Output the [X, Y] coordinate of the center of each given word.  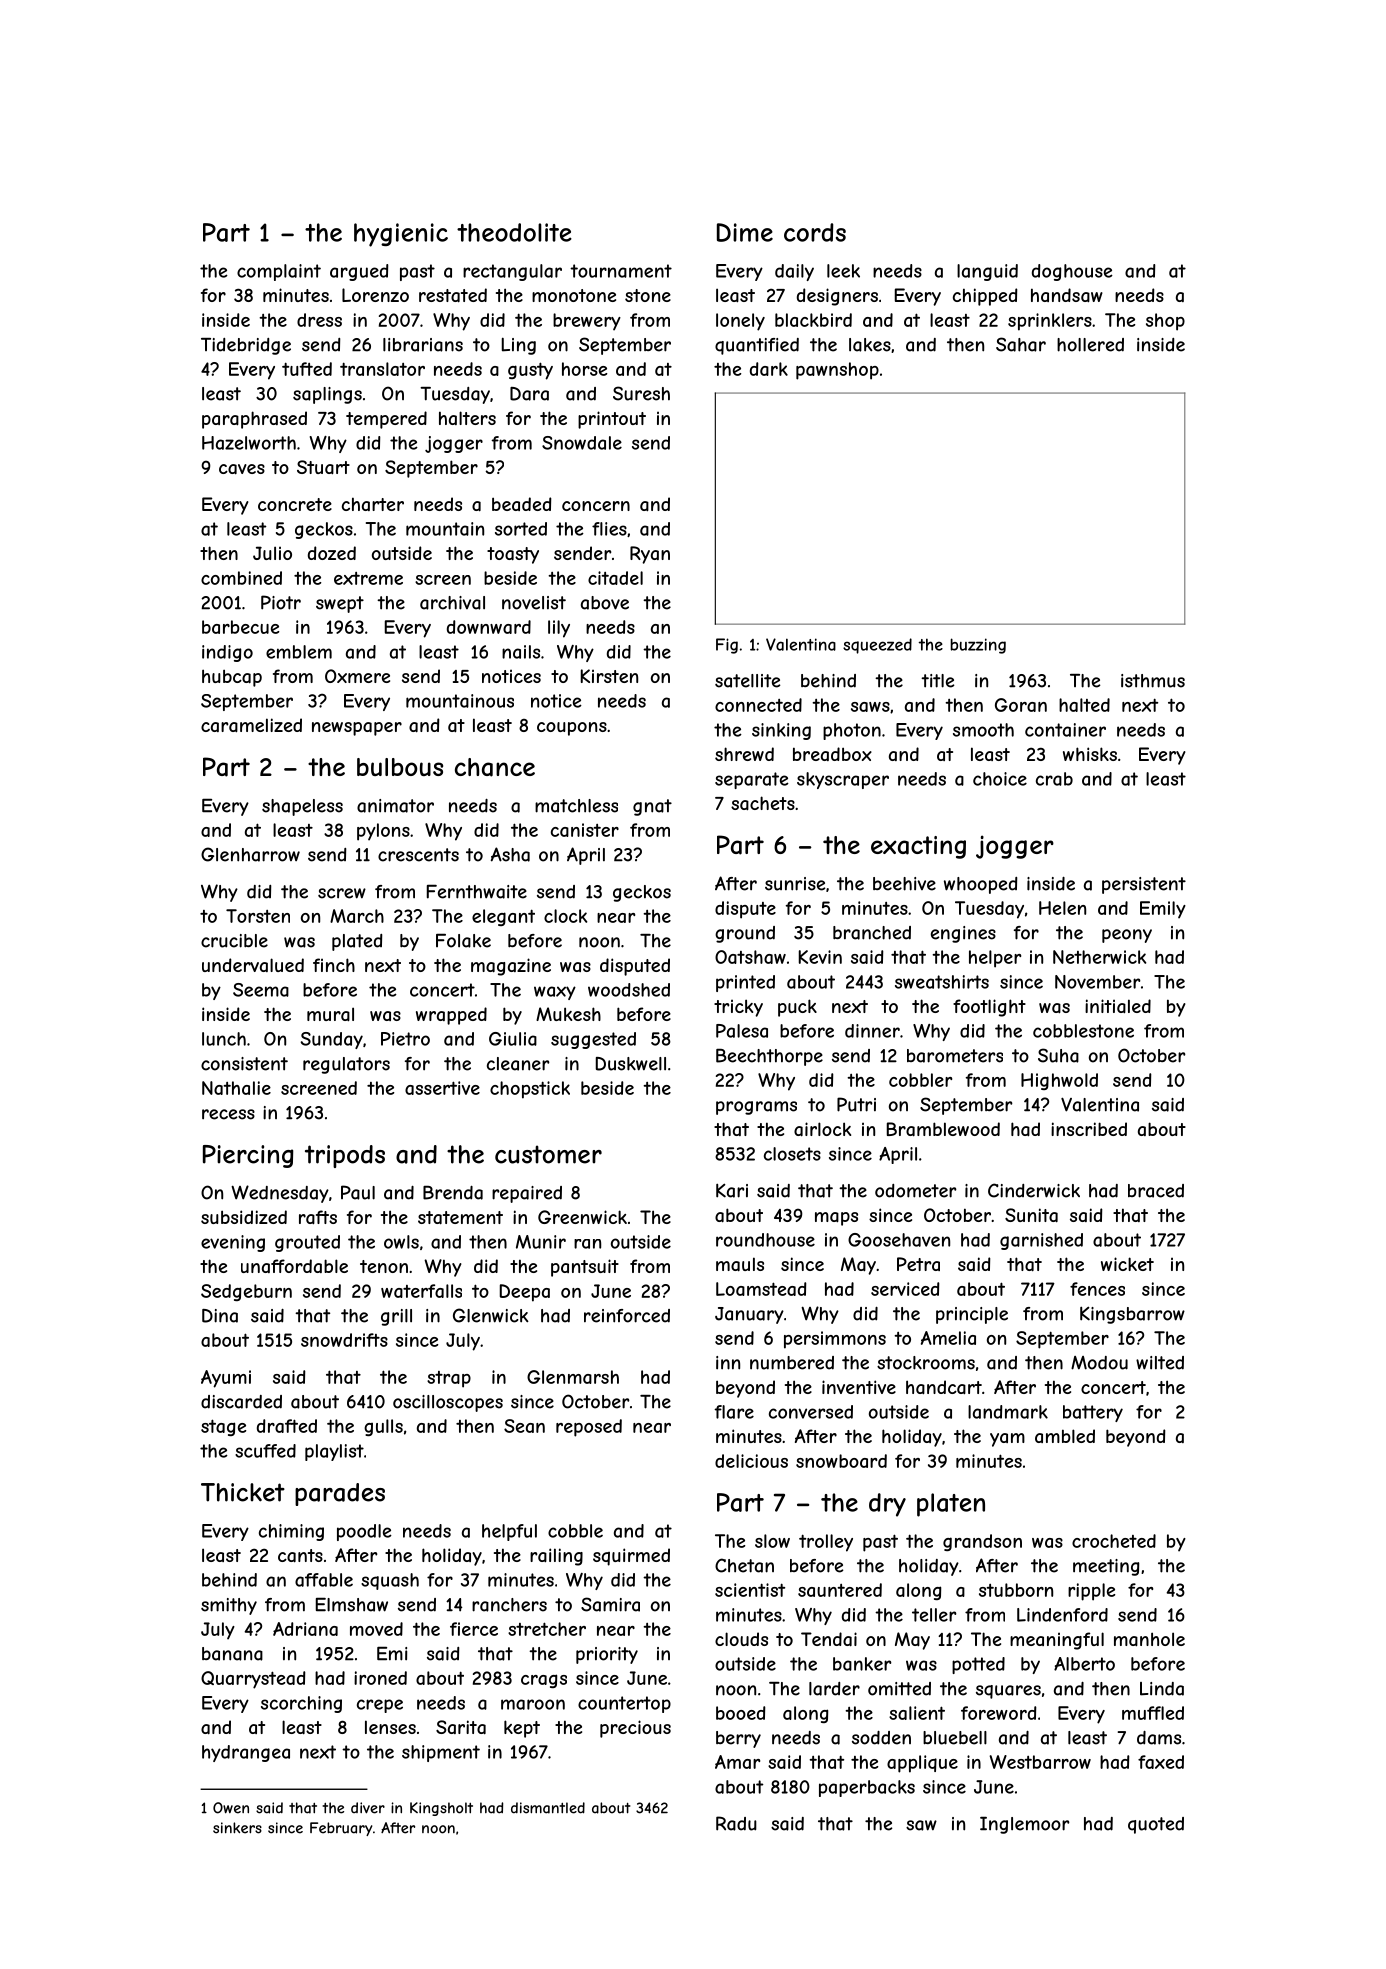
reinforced [627, 1316]
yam [1007, 1440]
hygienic [401, 235]
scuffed [265, 1451]
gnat [652, 807]
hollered [1090, 345]
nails [521, 652]
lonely [740, 322]
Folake [463, 940]
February [341, 1829]
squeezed [877, 646]
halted [1084, 705]
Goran [1021, 705]
